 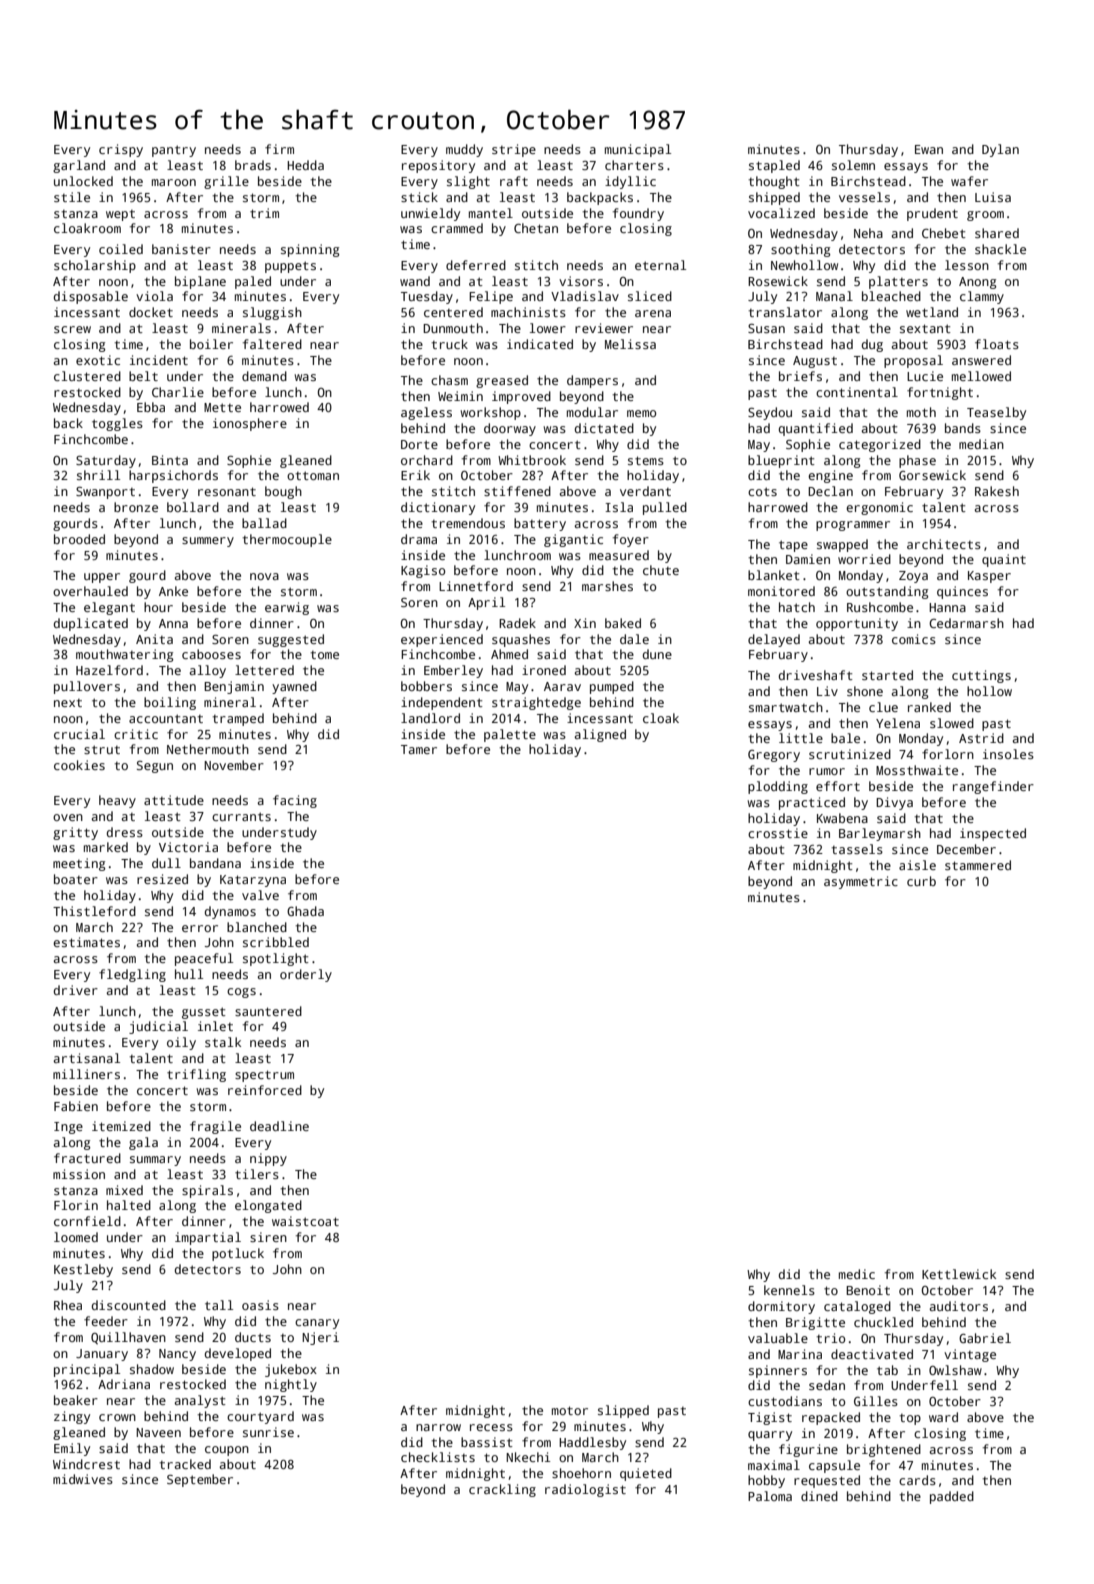 I want to click on yawned, so click(x=294, y=687).
